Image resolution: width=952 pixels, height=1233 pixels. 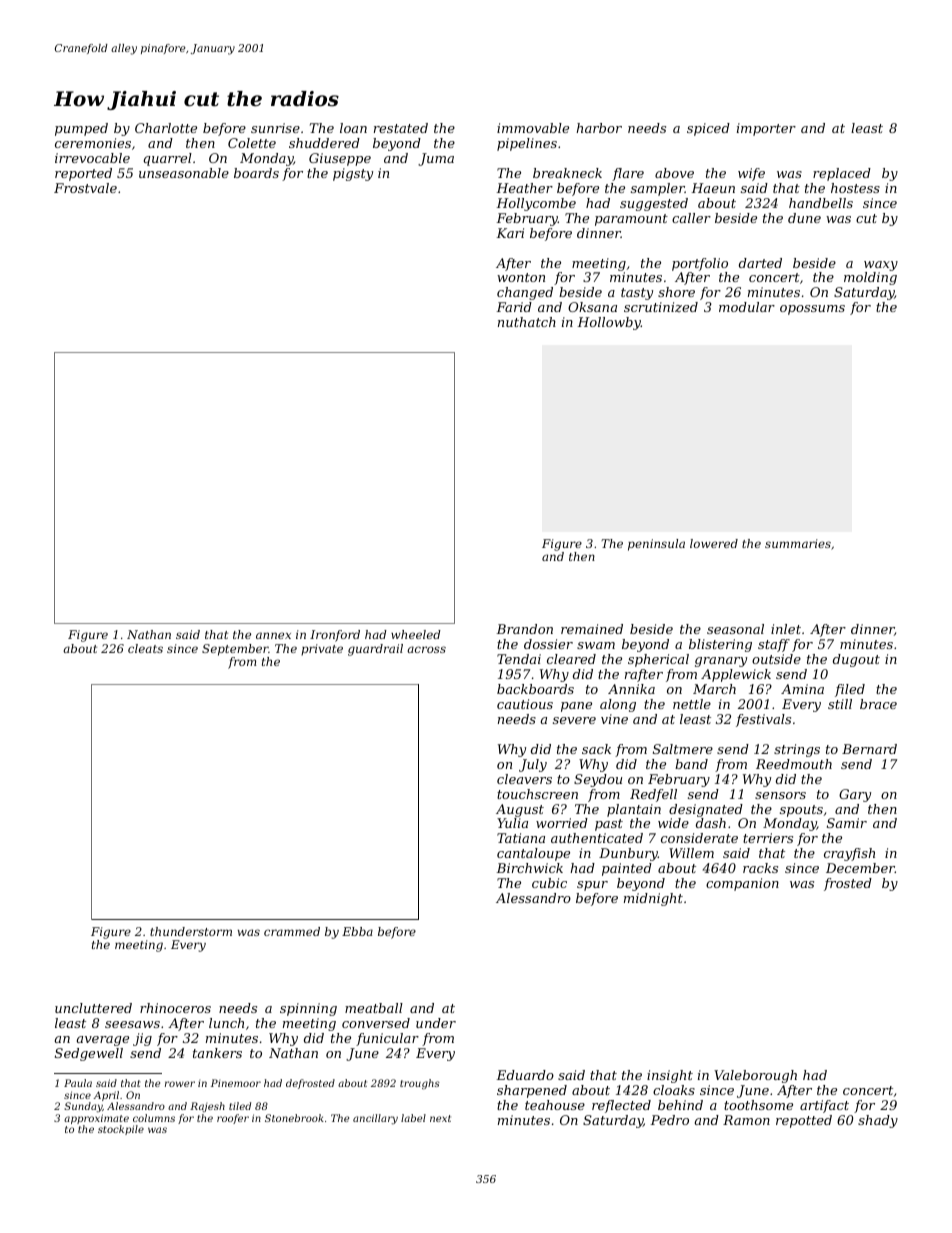 I want to click on unseasonable, so click(x=184, y=173).
